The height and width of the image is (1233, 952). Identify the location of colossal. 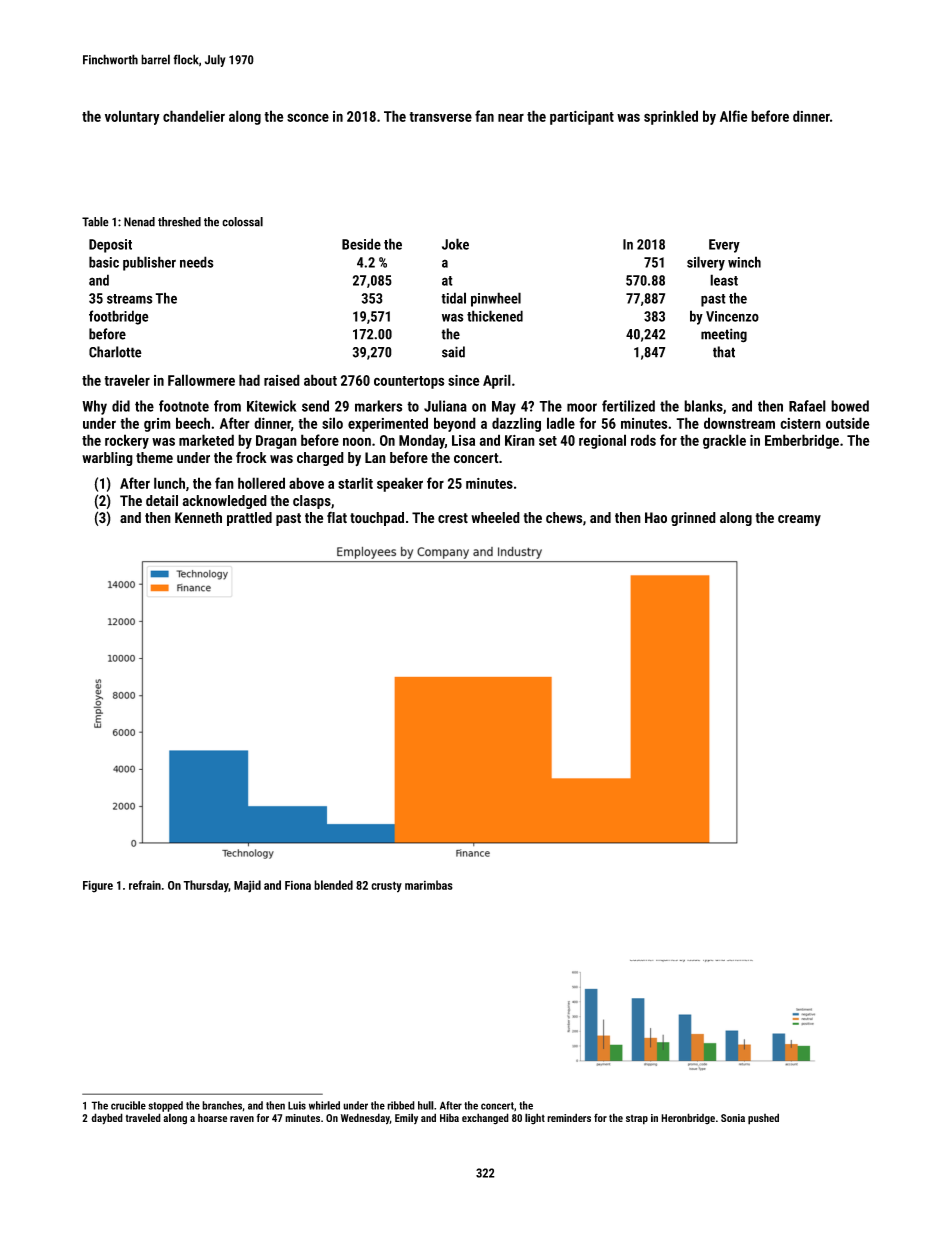
(242, 222).
